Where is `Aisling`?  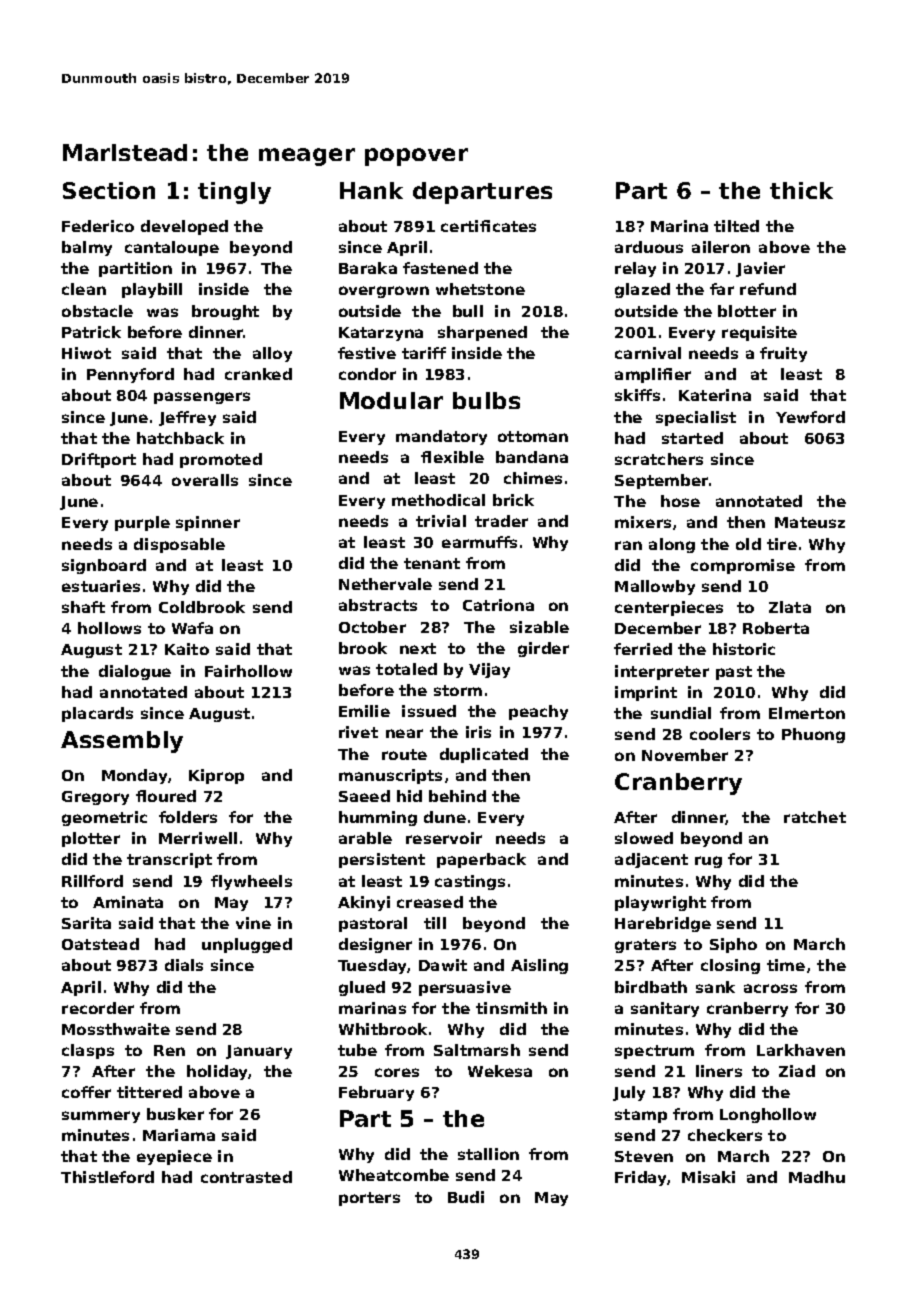 Aisling is located at coordinates (539, 966).
